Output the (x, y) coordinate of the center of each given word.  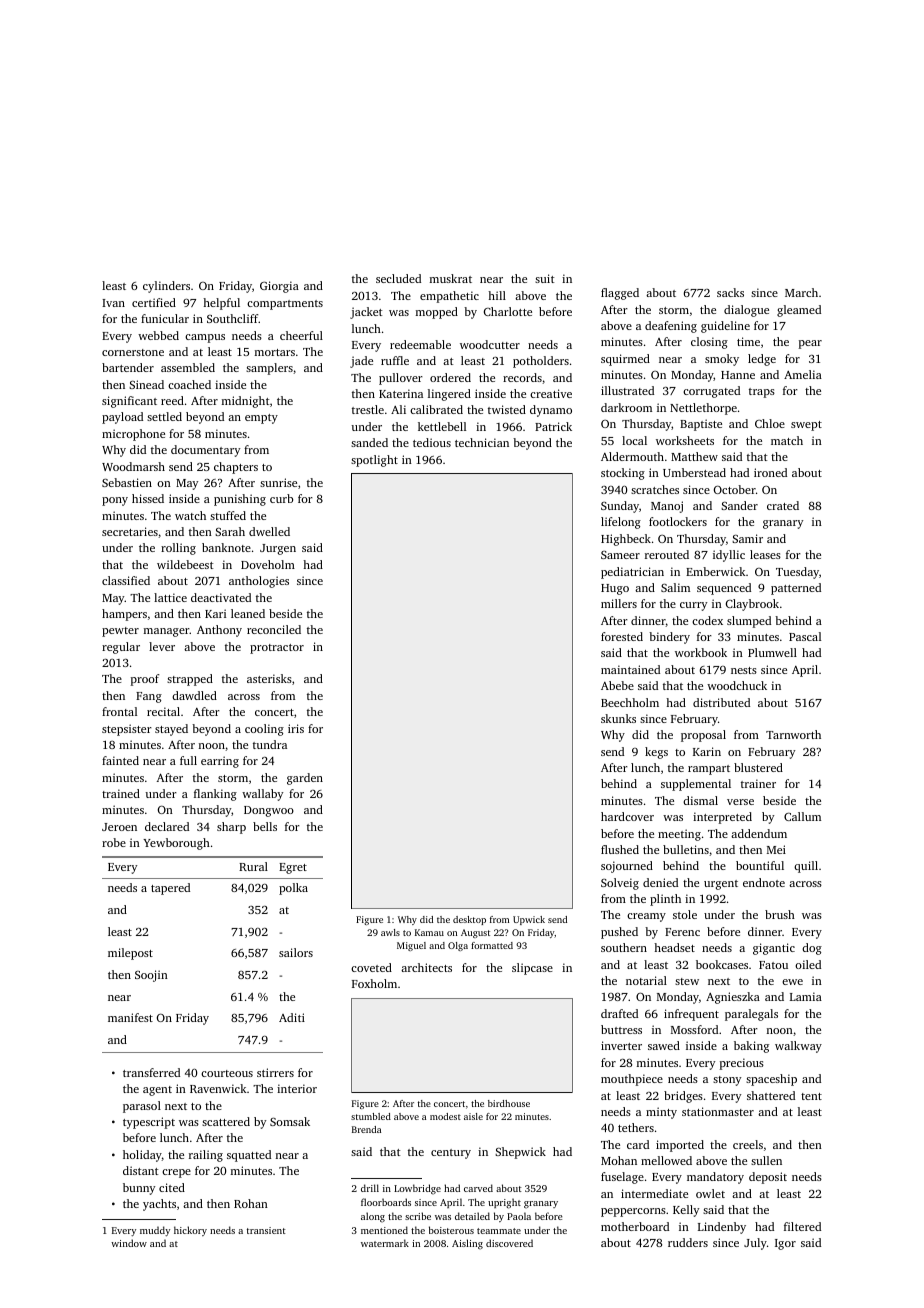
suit (545, 278)
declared (167, 826)
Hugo (615, 589)
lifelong (621, 523)
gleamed (799, 311)
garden (305, 779)
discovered (509, 1243)
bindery (669, 638)
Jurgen (278, 549)
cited (172, 1187)
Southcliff (233, 318)
